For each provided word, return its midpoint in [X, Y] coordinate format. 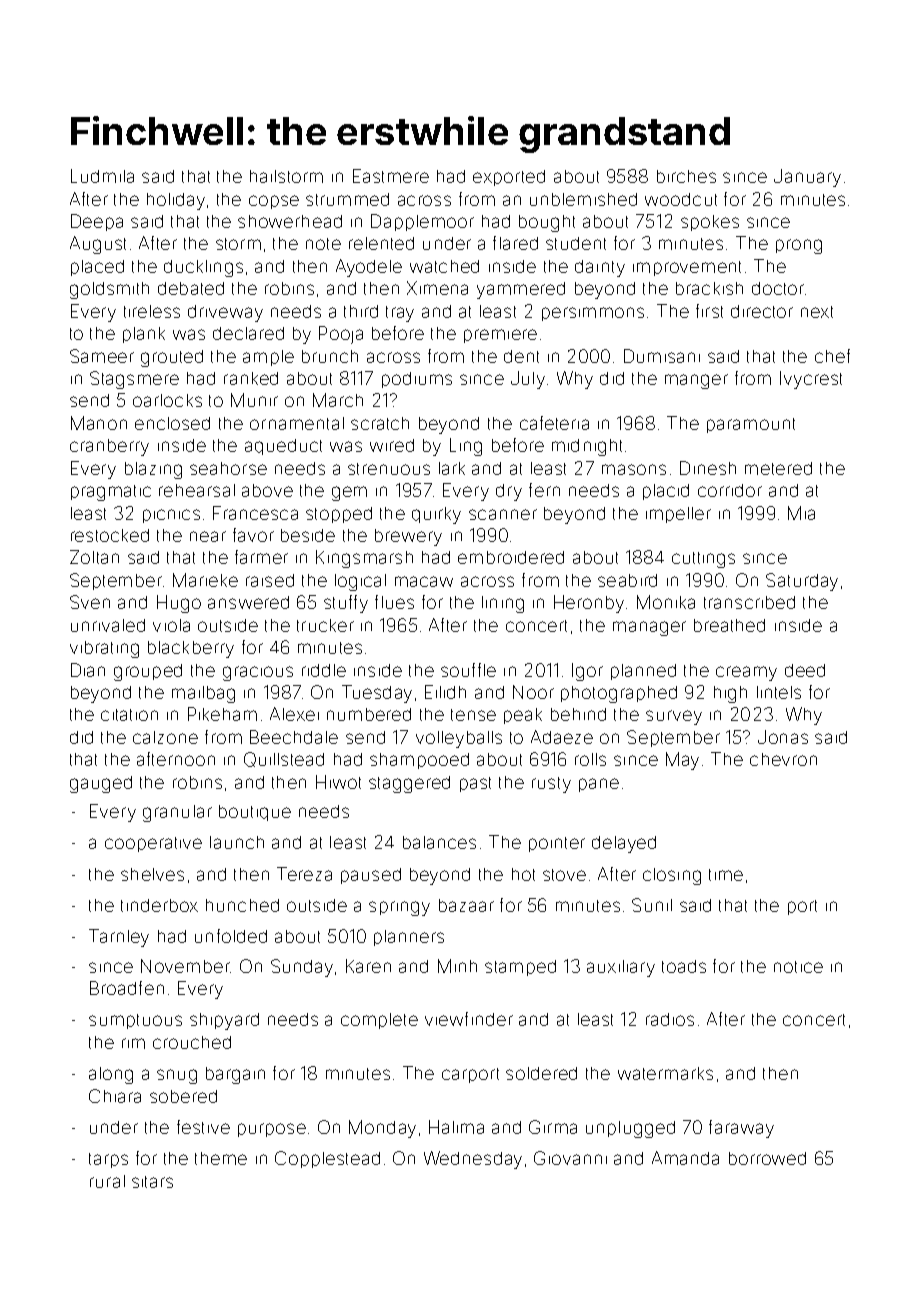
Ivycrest [811, 380]
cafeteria [554, 423]
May [682, 761]
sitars [152, 1182]
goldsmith [109, 290]
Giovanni [570, 1158]
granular [177, 813]
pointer [557, 844]
